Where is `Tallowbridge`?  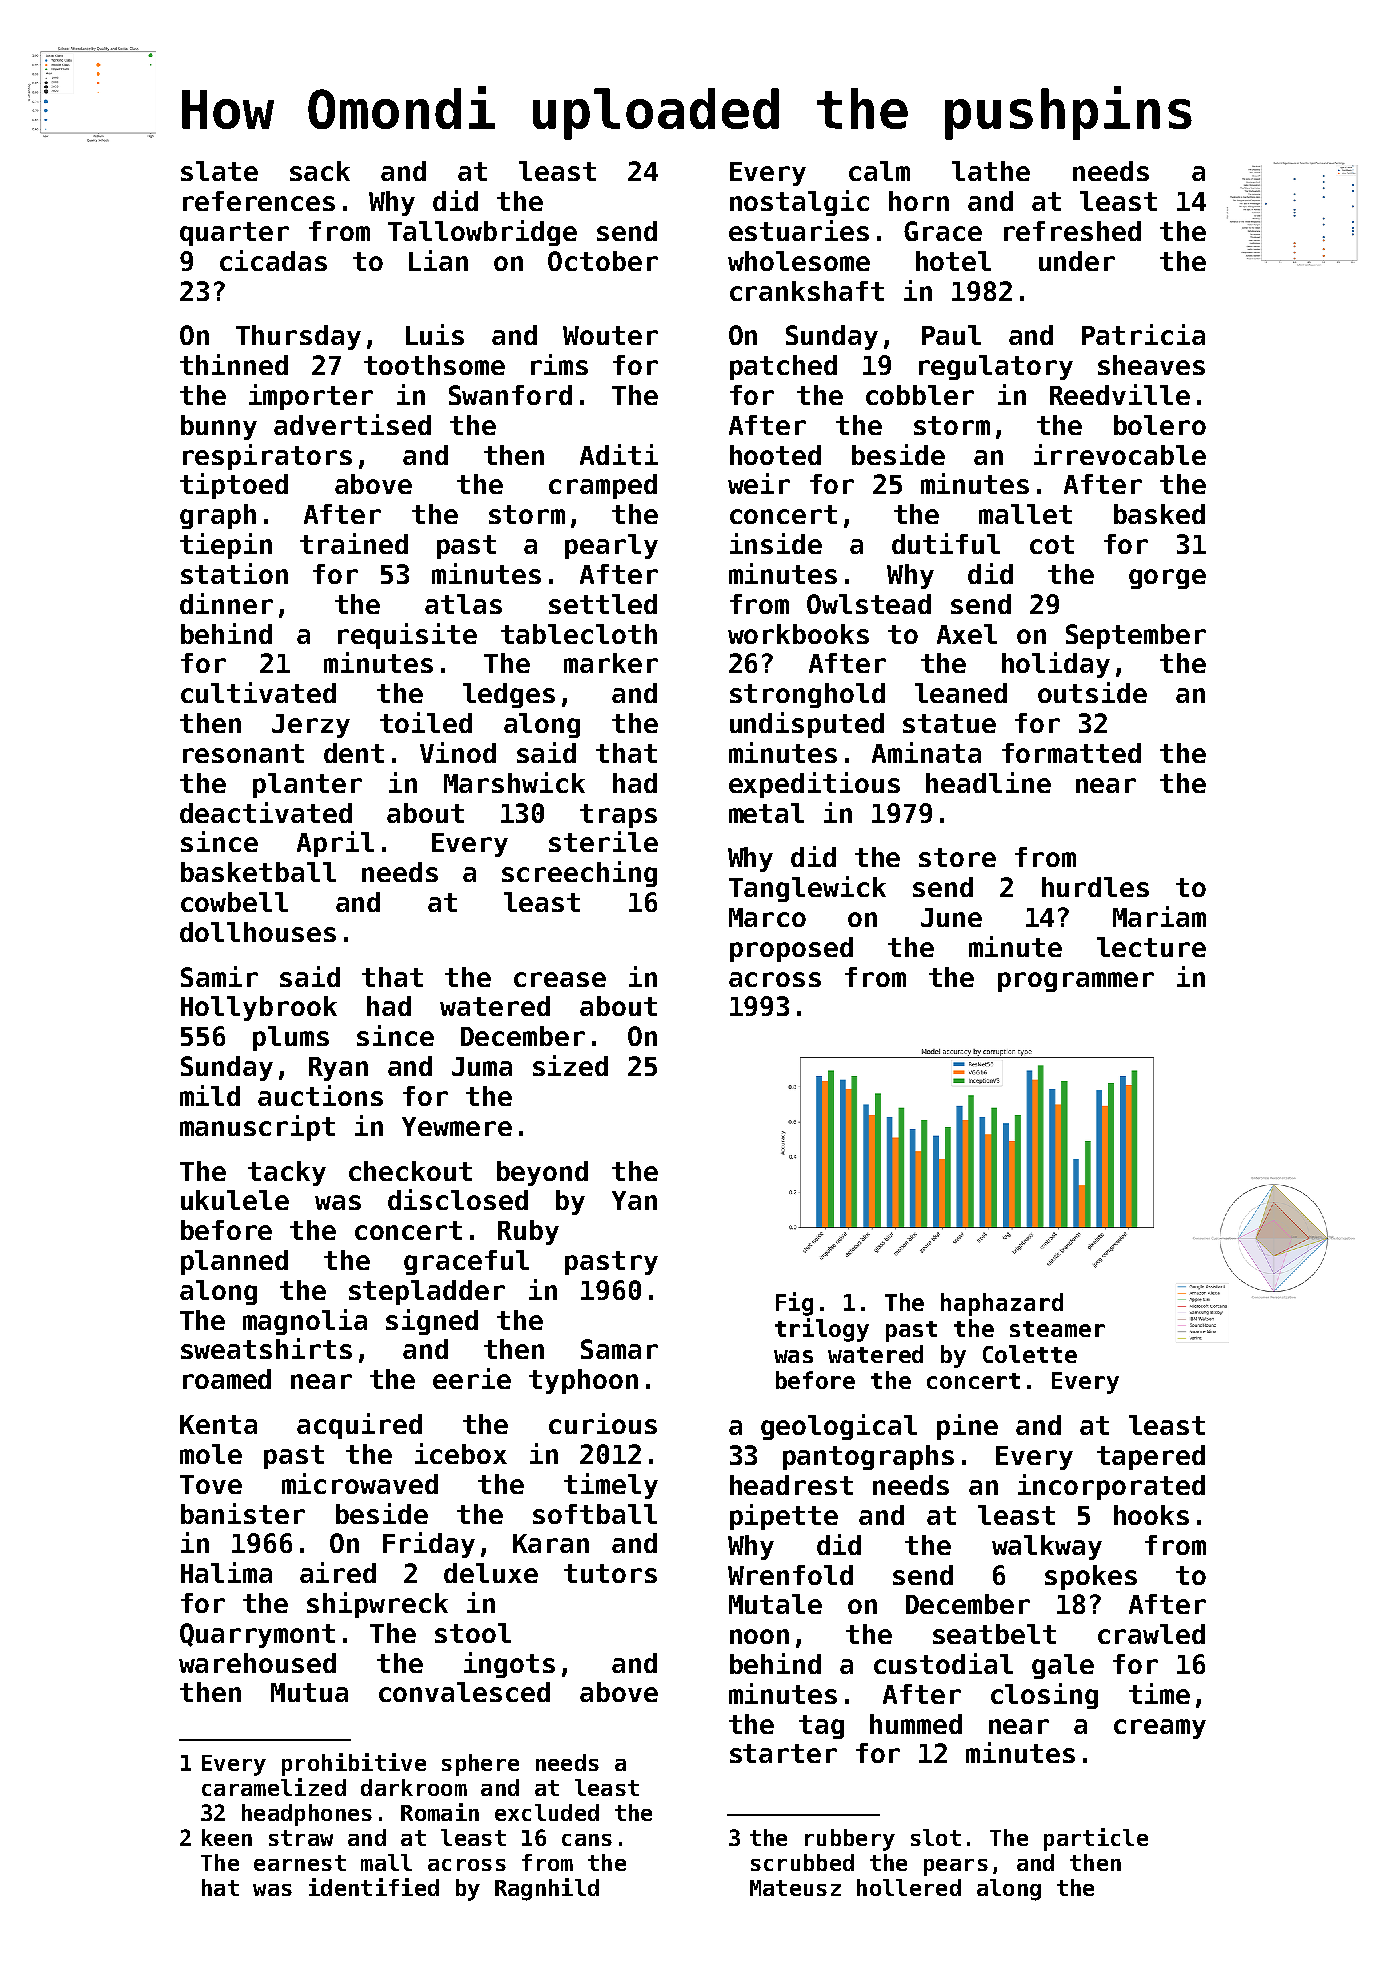 Tallowbridge is located at coordinates (482, 233).
